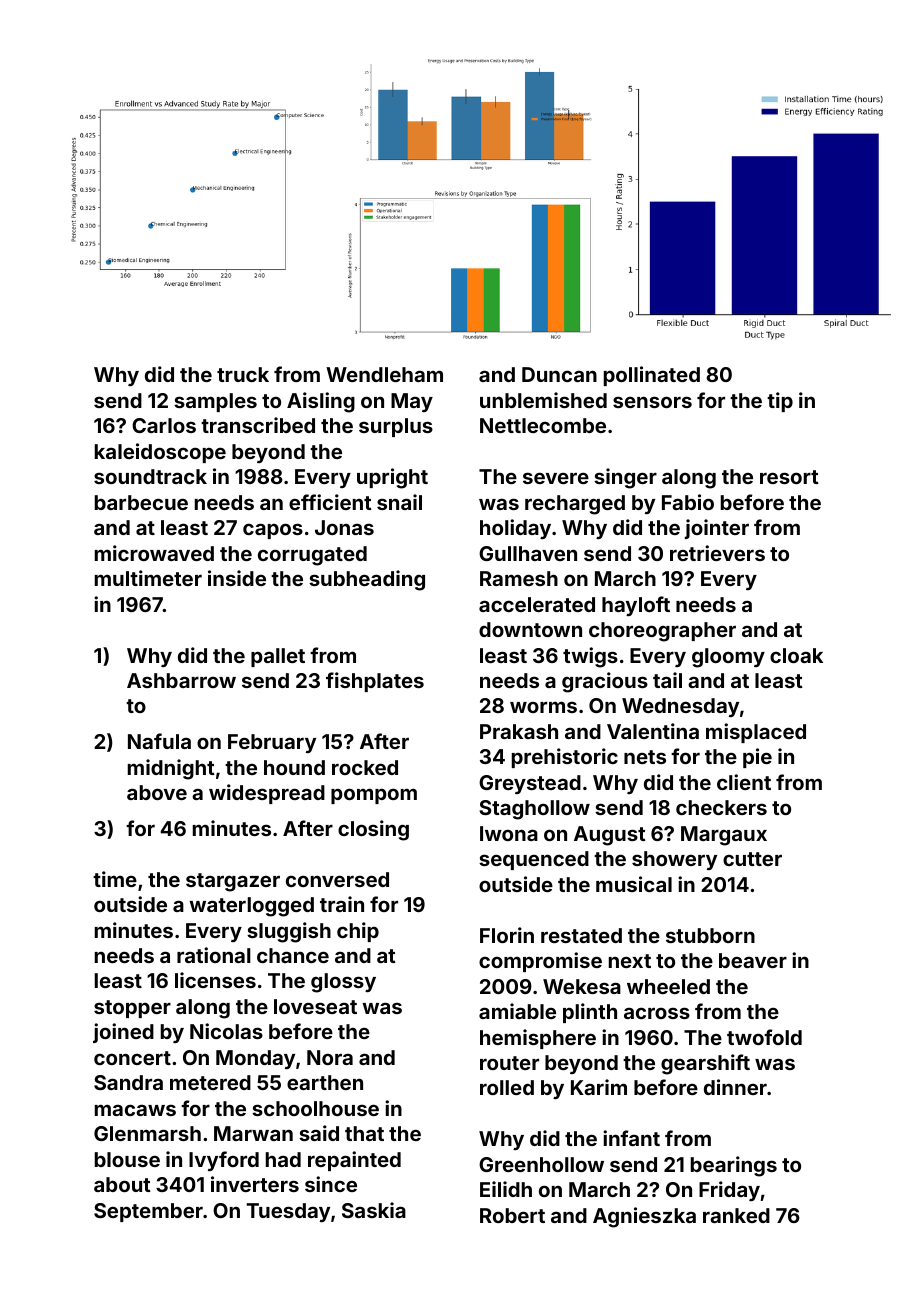  What do you see at coordinates (364, 1133) in the image?
I see `that` at bounding box center [364, 1133].
